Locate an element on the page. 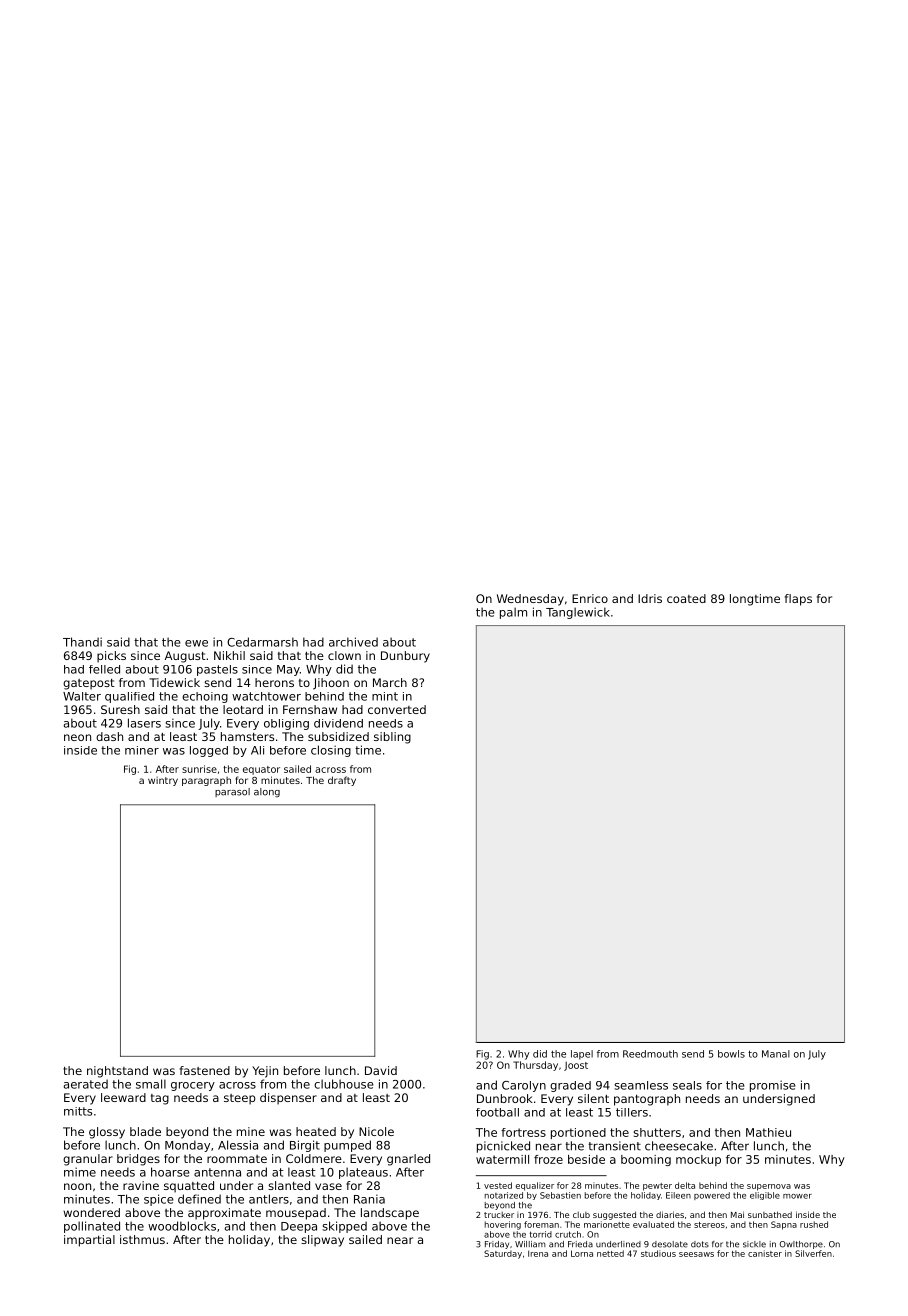 The image size is (908, 1316). lapel is located at coordinates (582, 1055).
